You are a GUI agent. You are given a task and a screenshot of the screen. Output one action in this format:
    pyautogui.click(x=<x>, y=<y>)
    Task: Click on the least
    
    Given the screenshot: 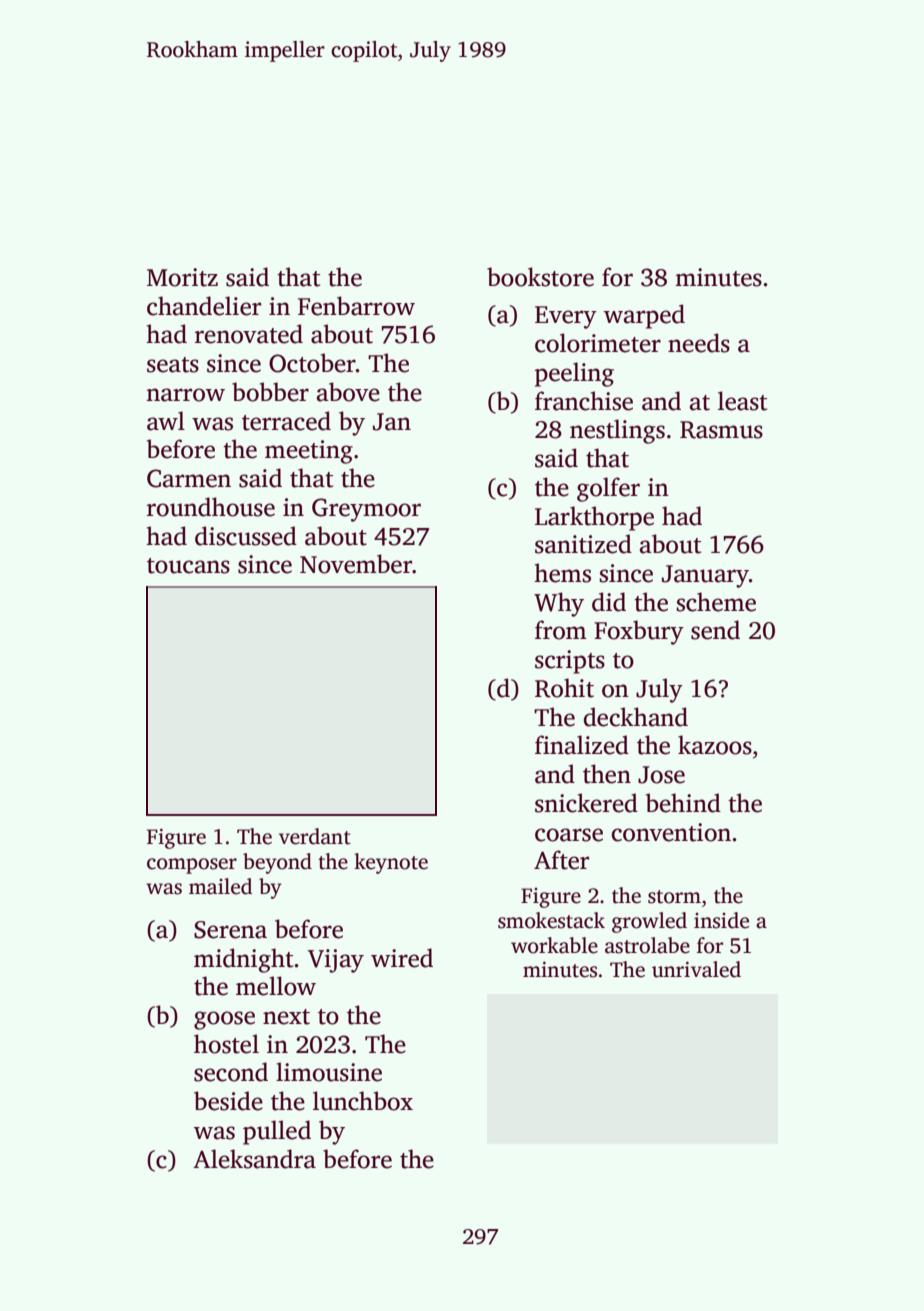 What is the action you would take?
    pyautogui.click(x=742, y=401)
